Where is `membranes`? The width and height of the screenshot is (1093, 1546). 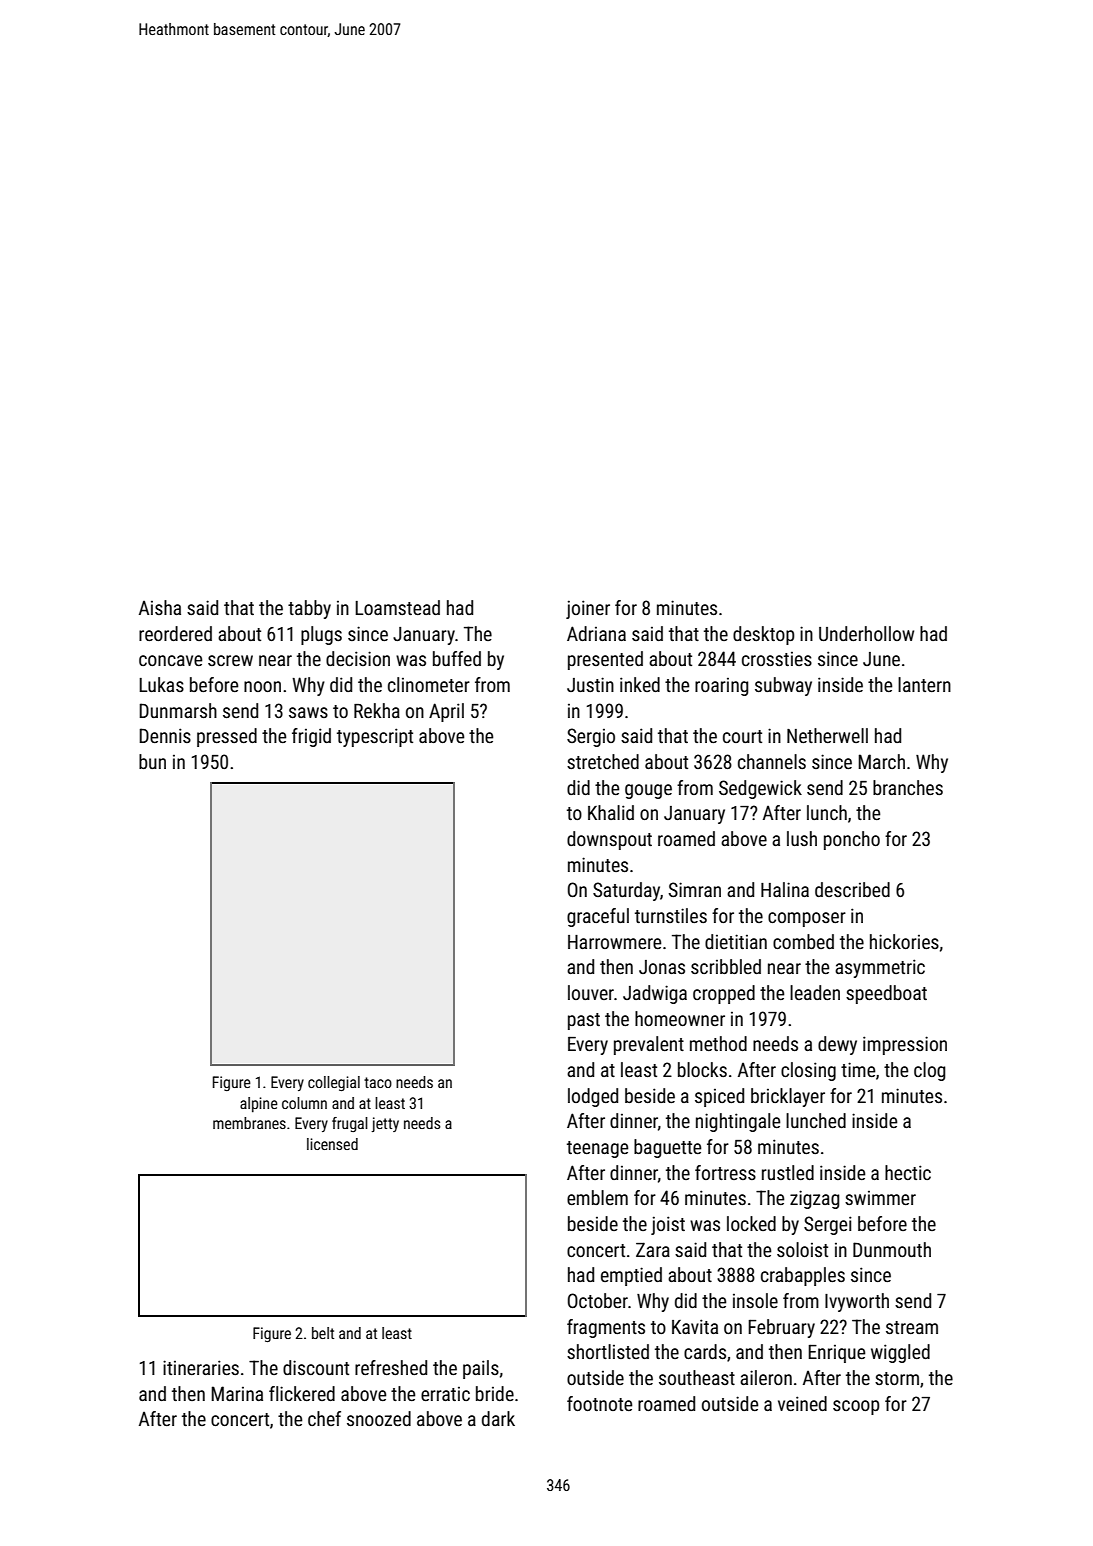 membranes is located at coordinates (249, 1123).
